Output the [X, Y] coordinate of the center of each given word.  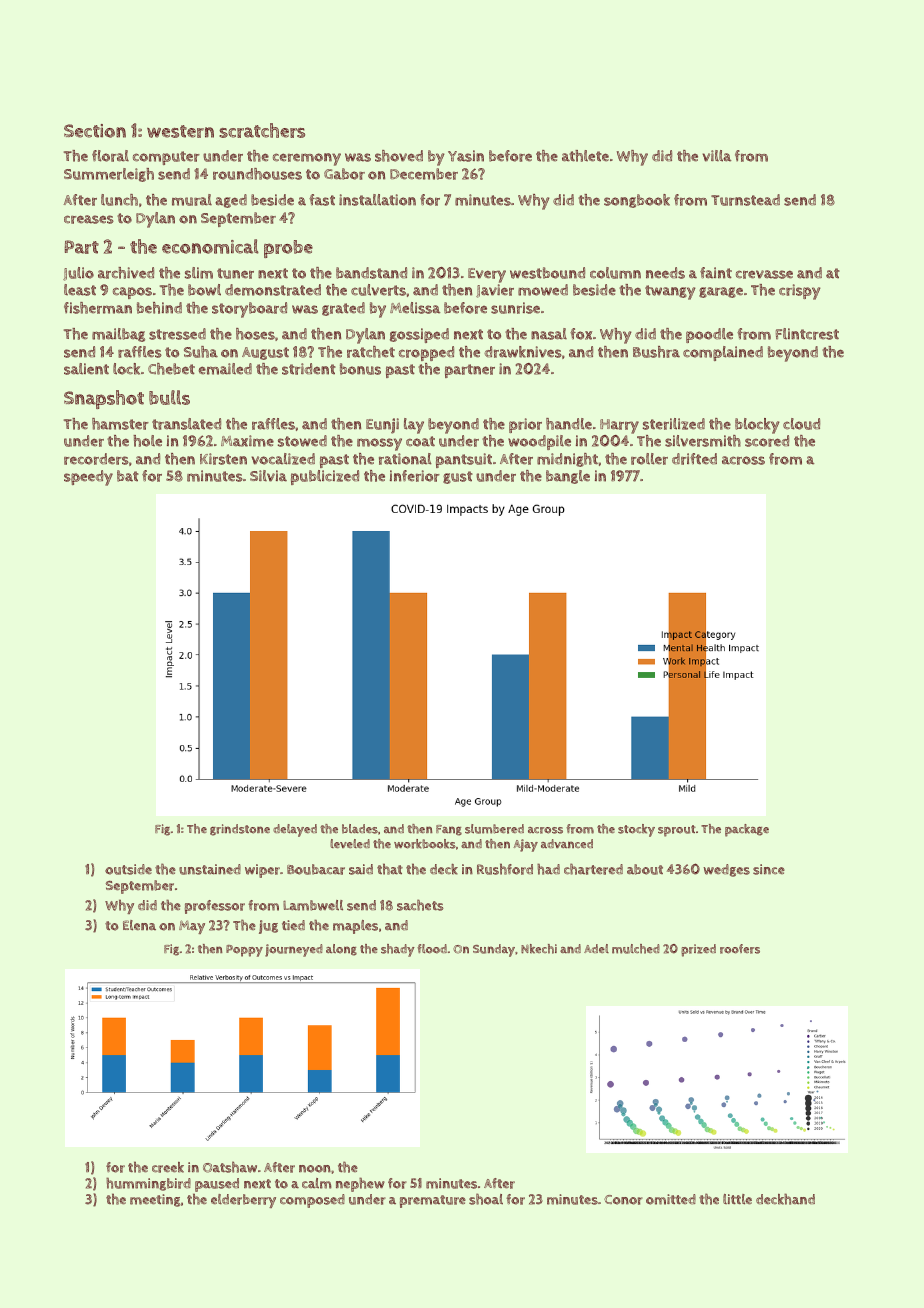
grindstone [240, 830]
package [747, 830]
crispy [800, 292]
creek [168, 1167]
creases [89, 219]
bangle [568, 477]
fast [322, 200]
